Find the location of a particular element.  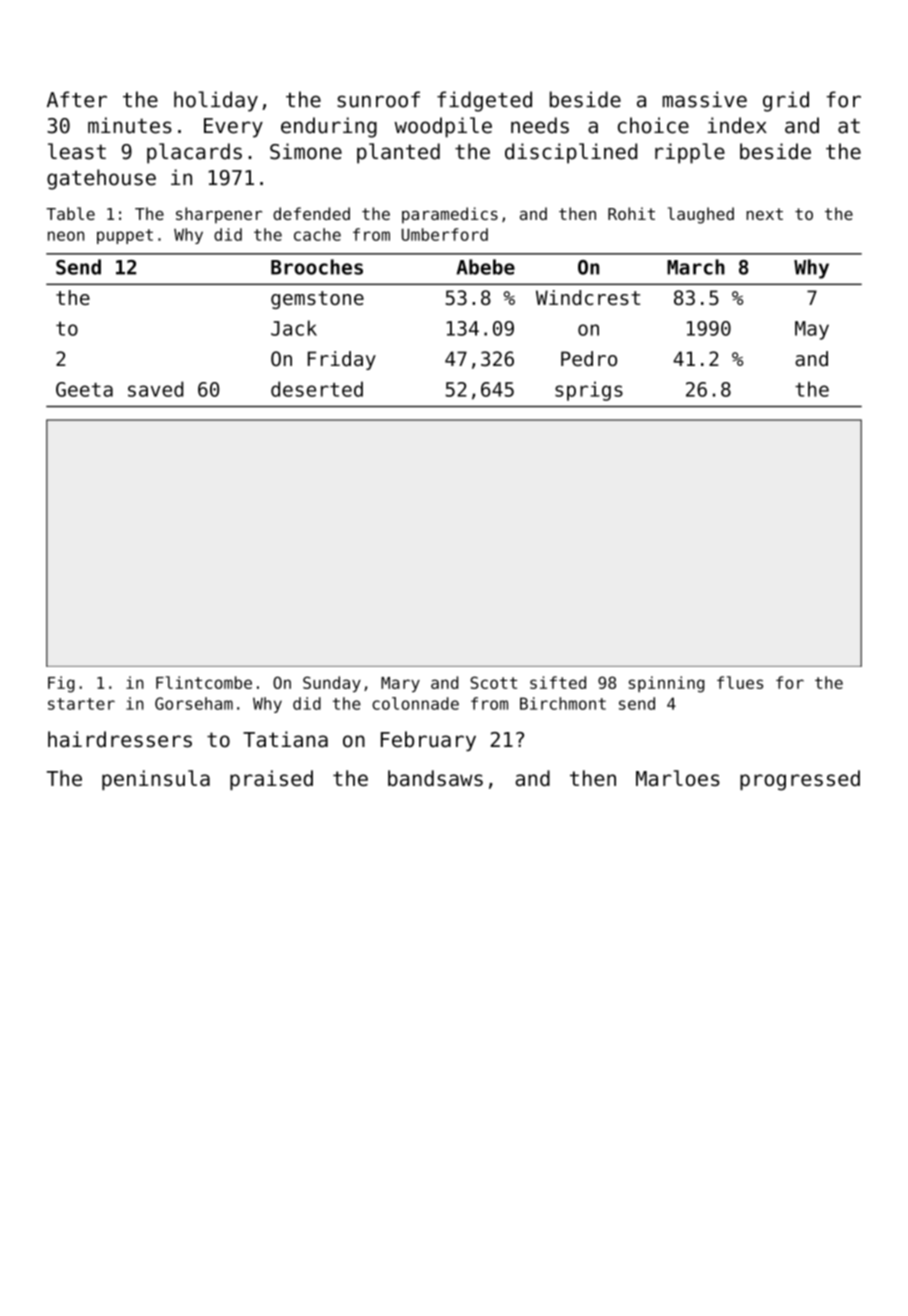

May is located at coordinates (812, 330).
